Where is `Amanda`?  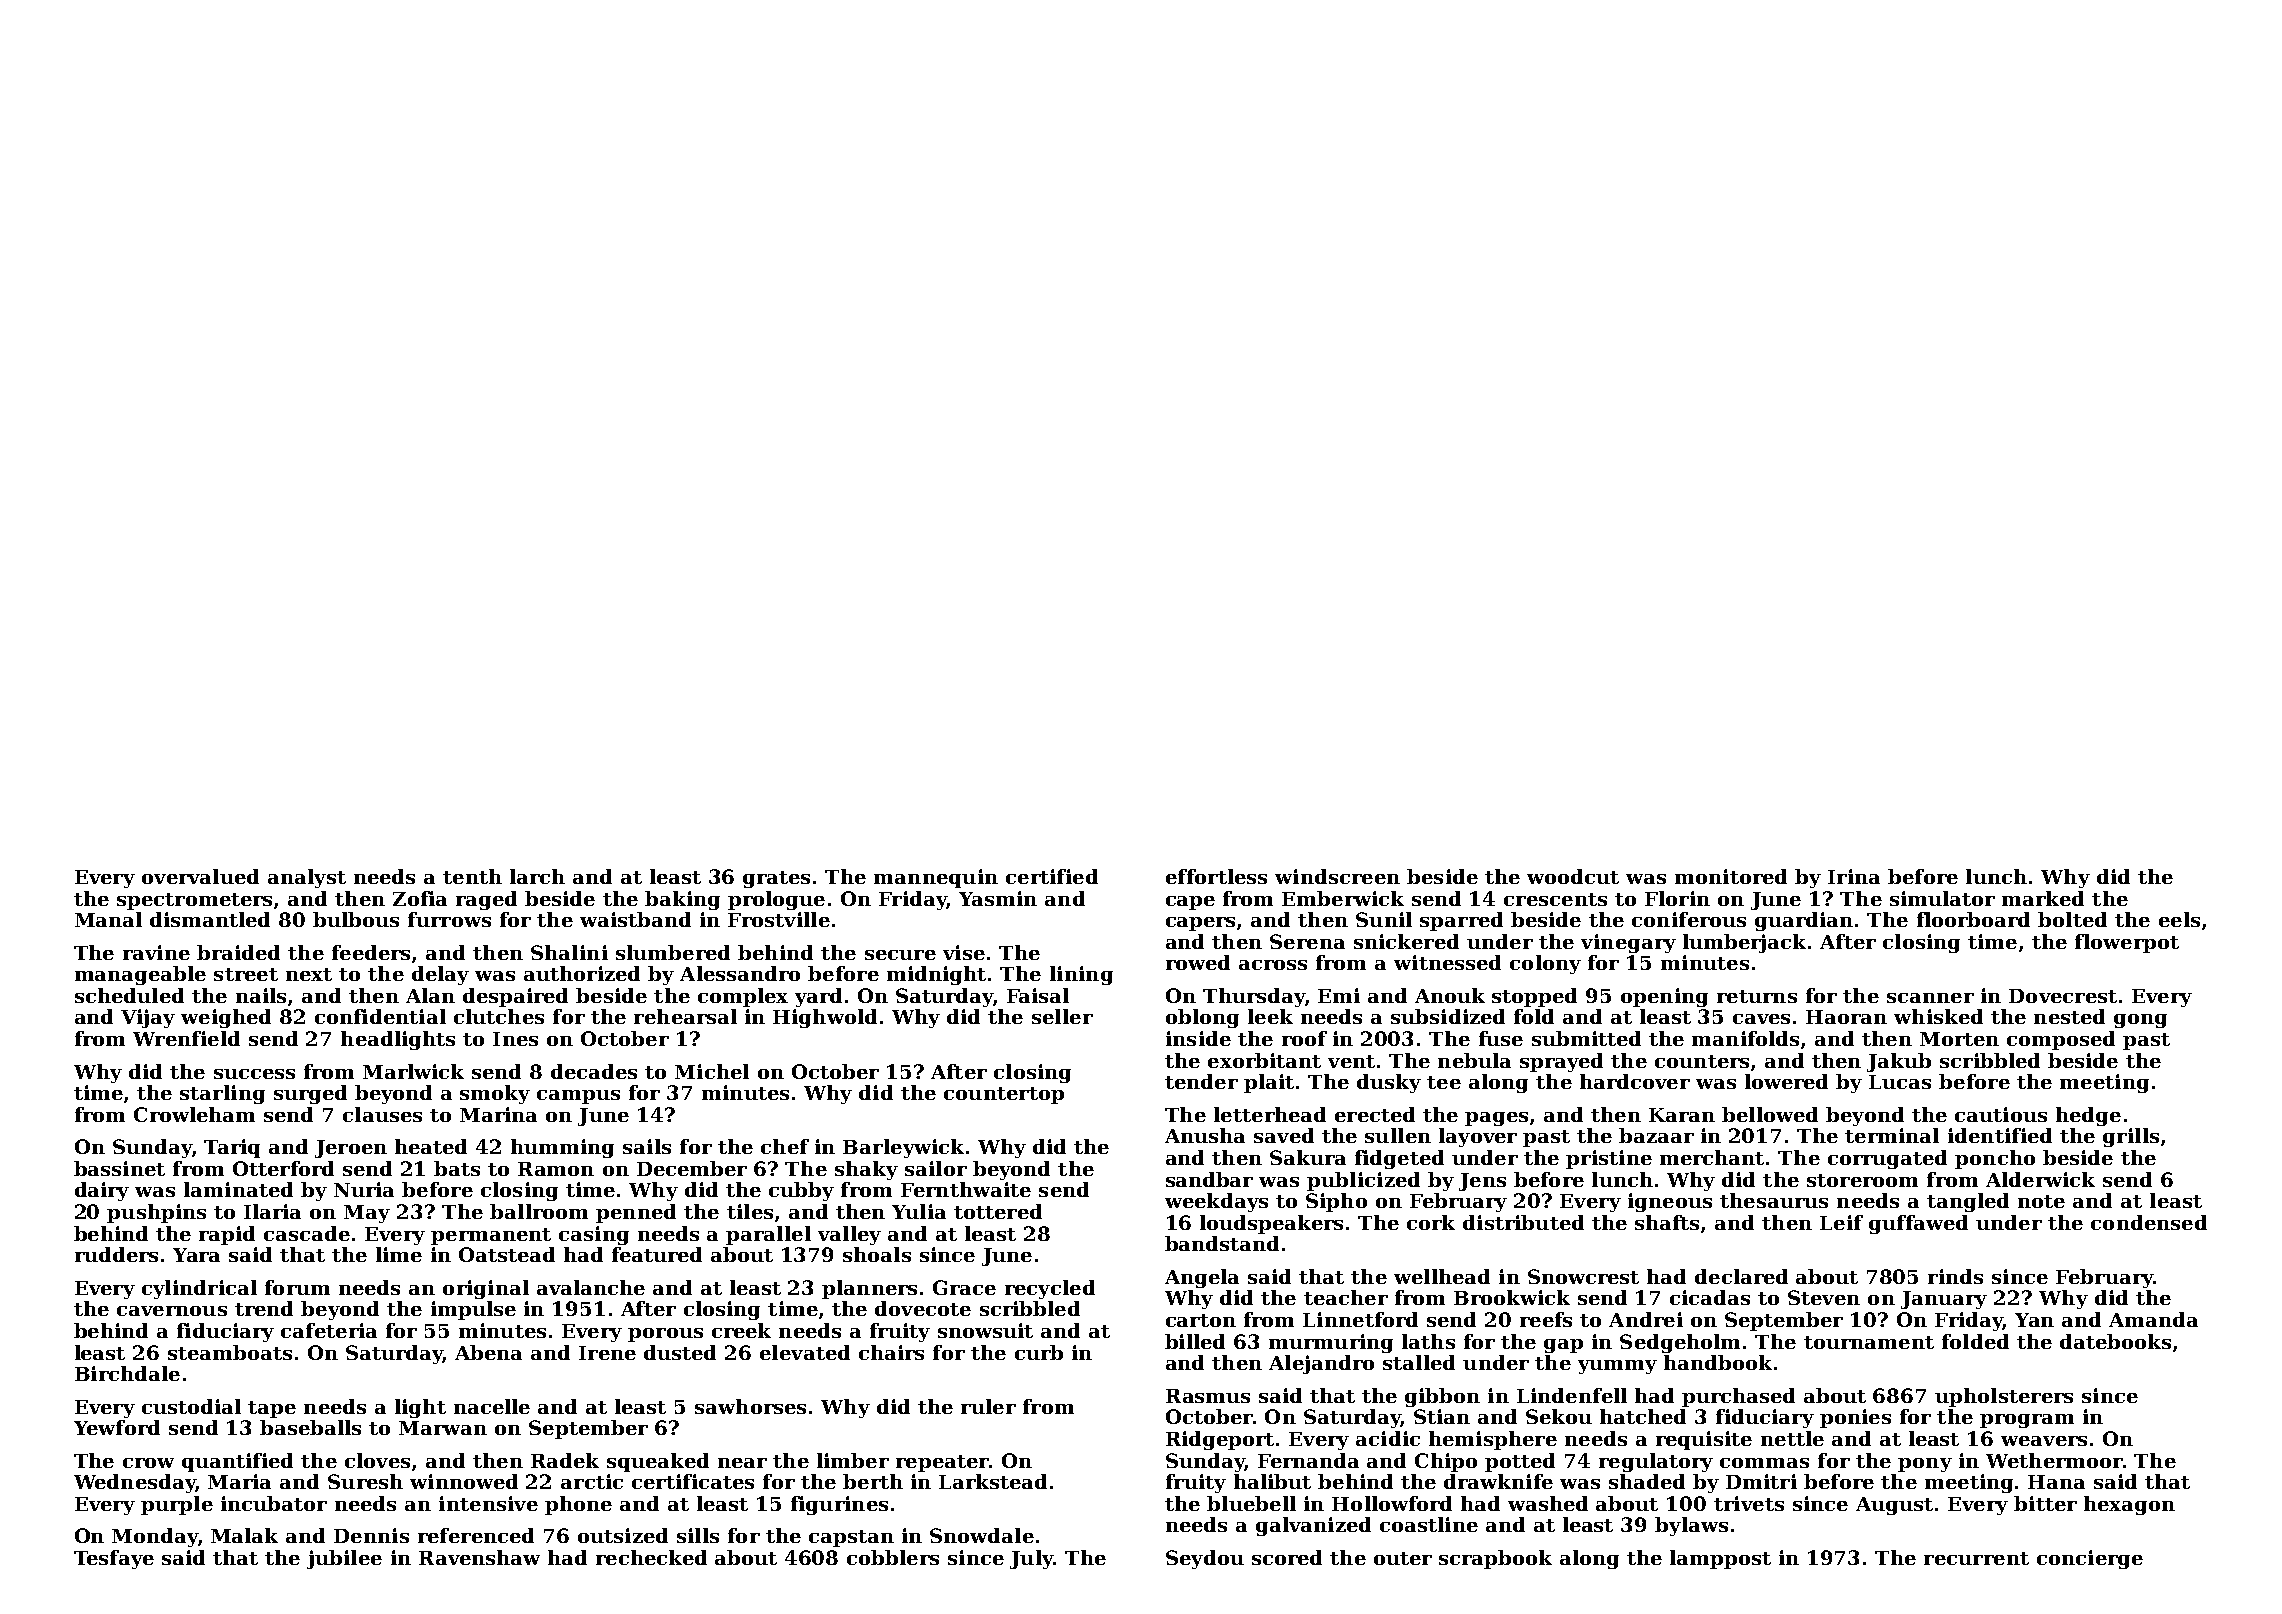
Amanda is located at coordinates (2153, 1319).
